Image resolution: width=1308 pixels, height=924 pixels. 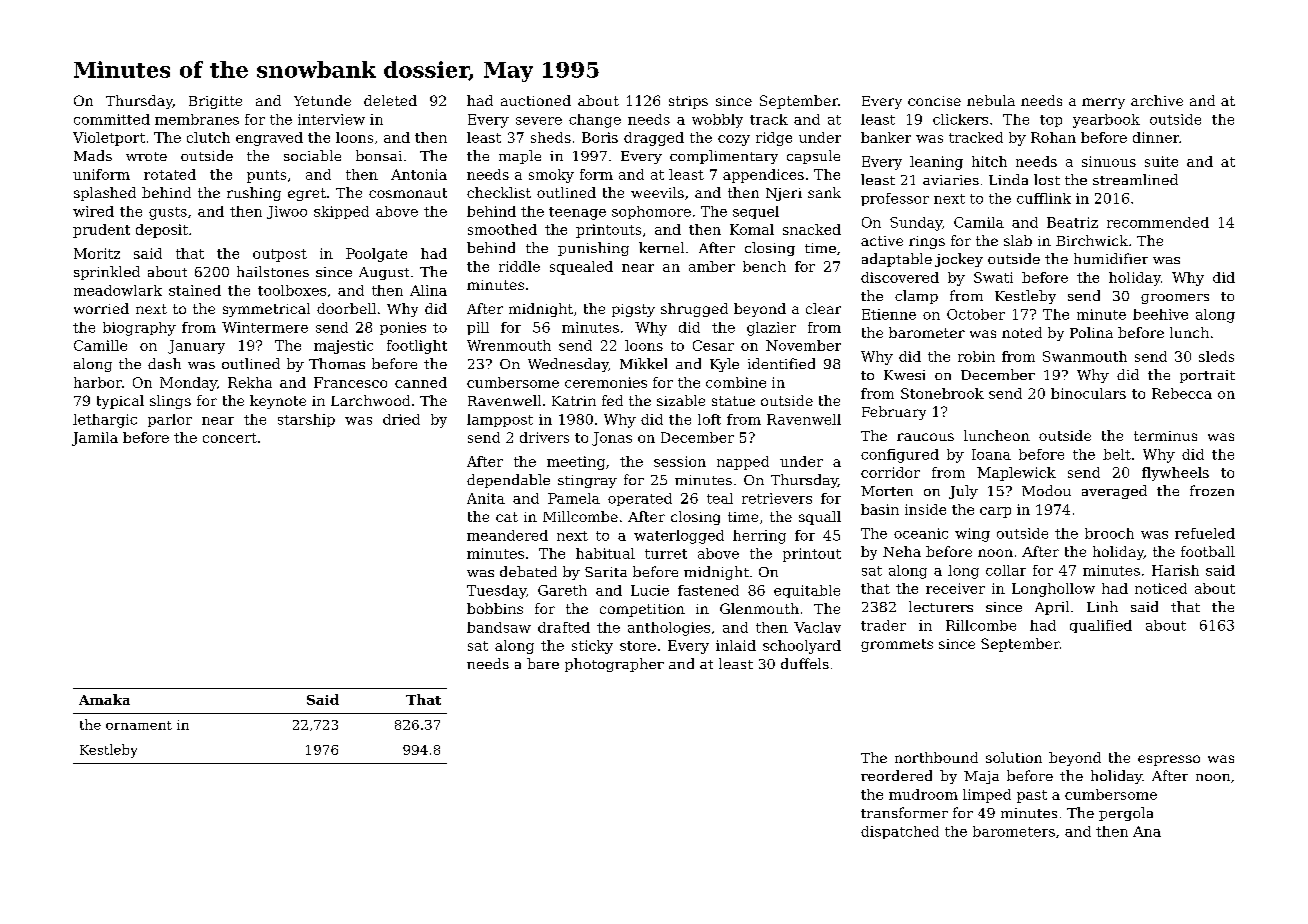 I want to click on kernel, so click(x=661, y=247).
